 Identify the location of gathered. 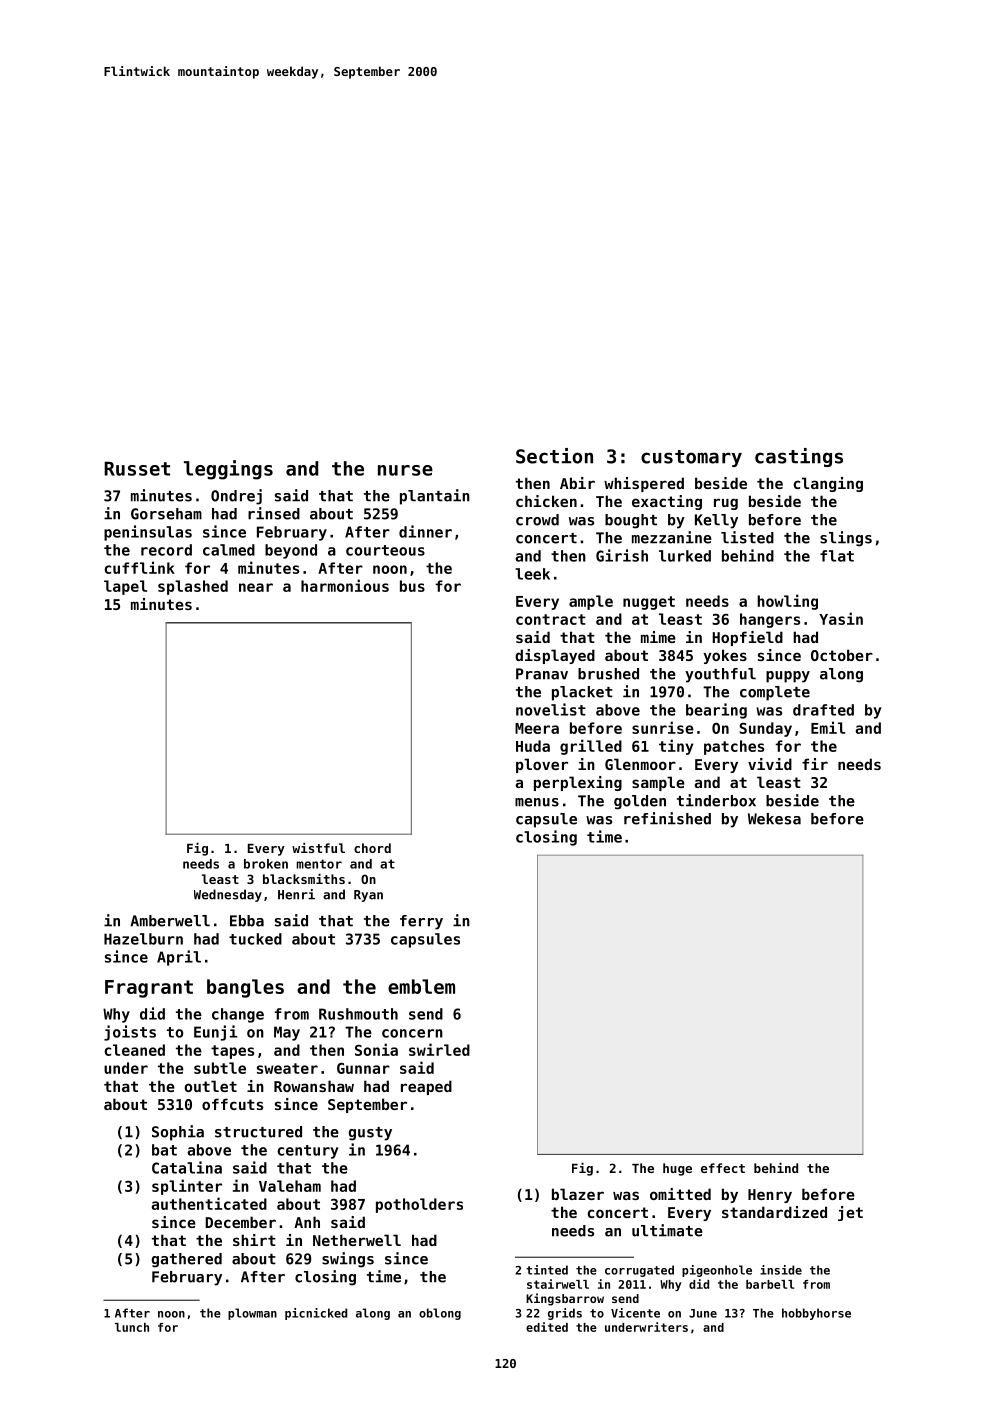
(187, 1260).
